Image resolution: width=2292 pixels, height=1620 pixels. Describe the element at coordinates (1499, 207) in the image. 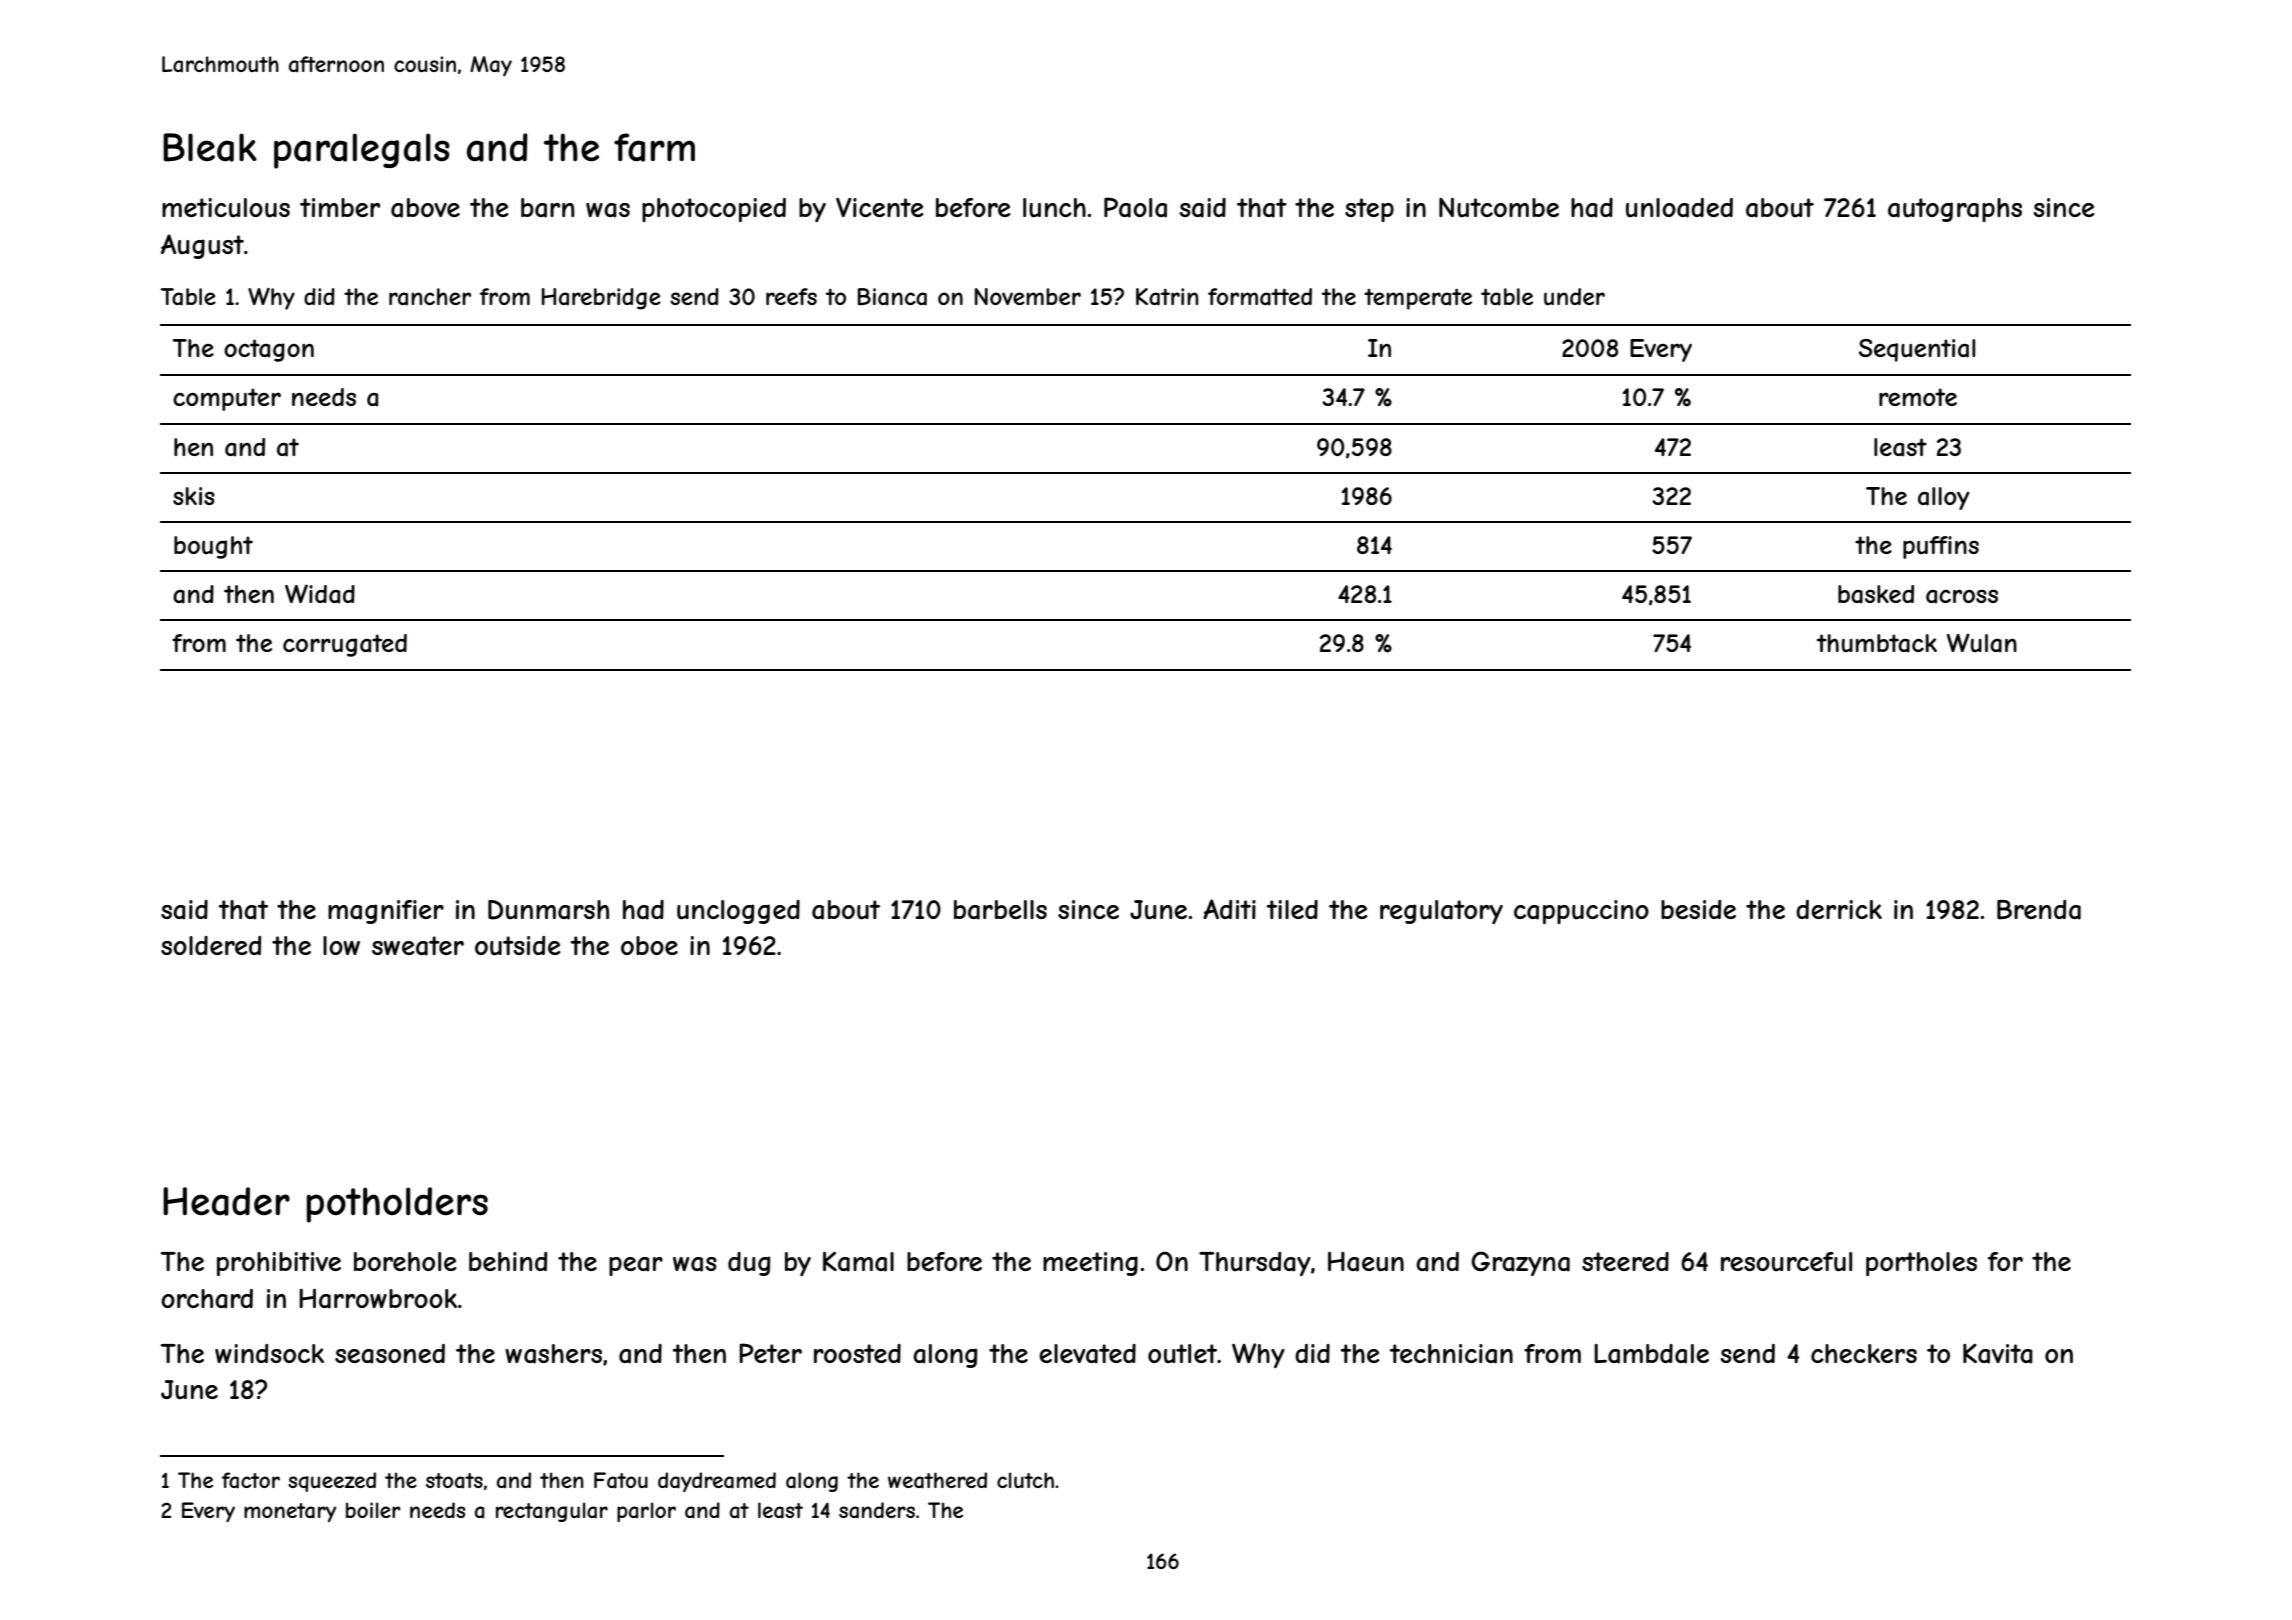

I see `Nutcombe` at that location.
